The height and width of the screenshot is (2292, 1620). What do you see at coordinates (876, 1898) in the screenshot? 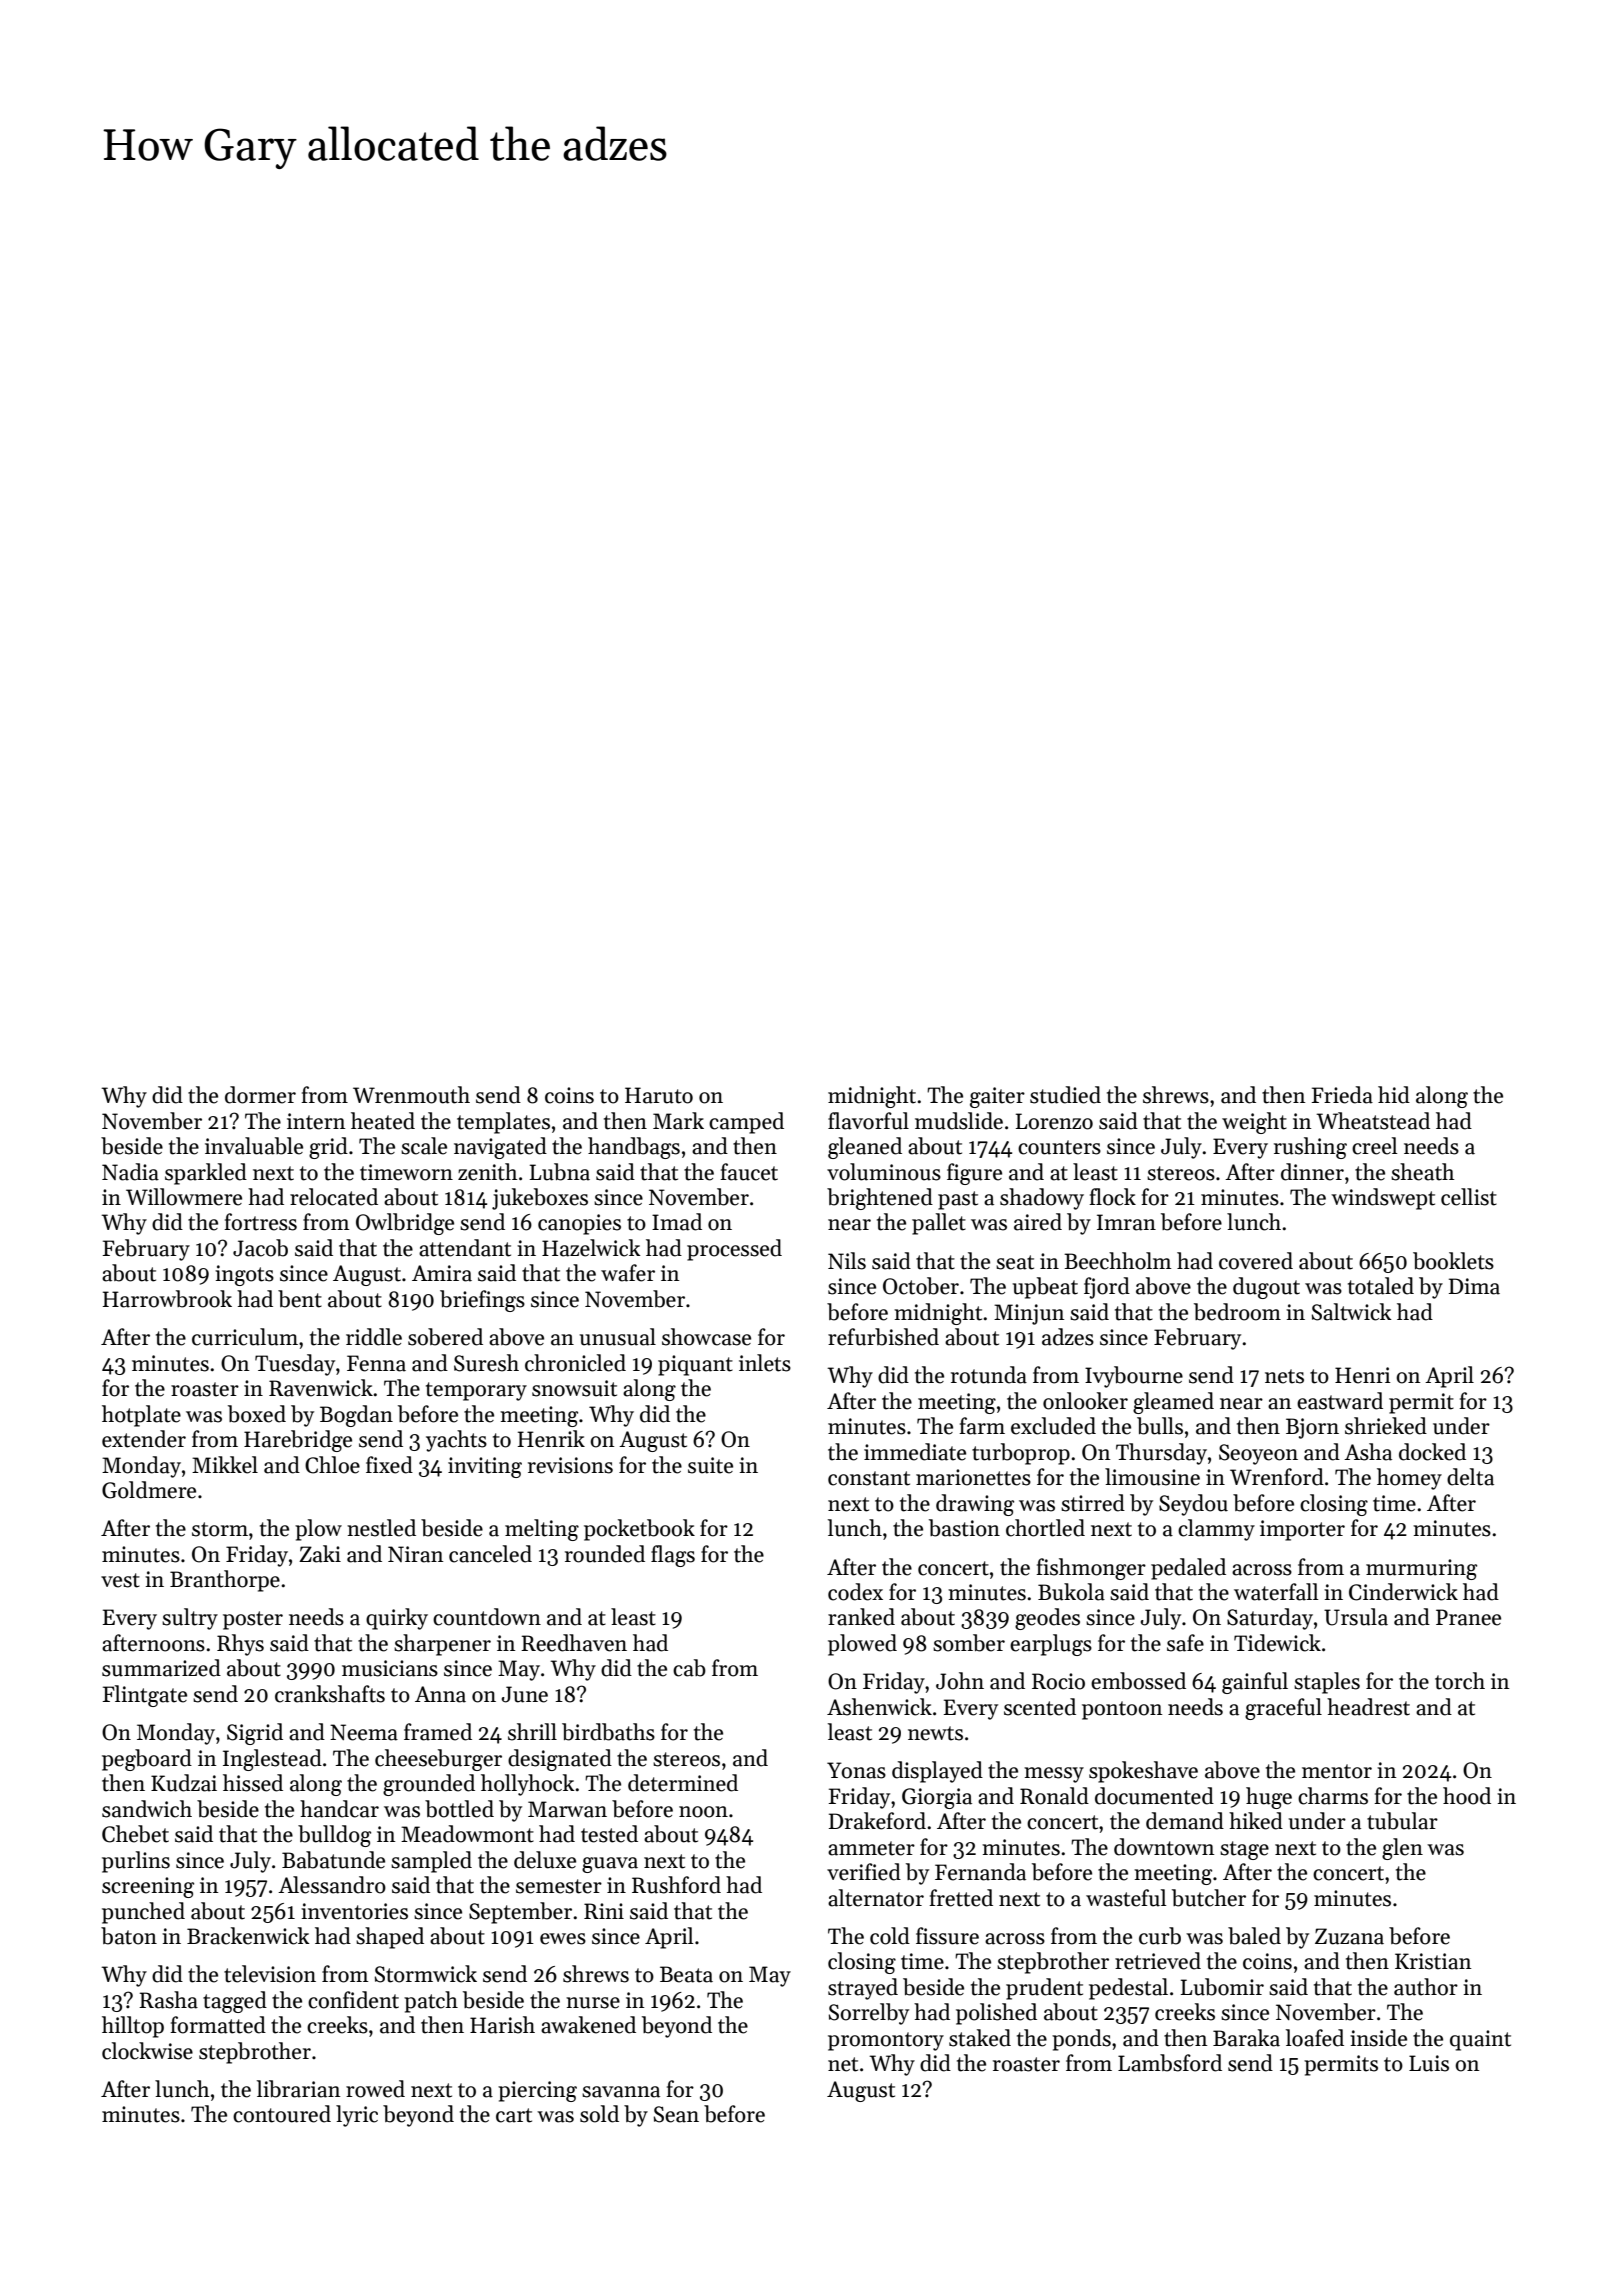
I see `alternator` at bounding box center [876, 1898].
